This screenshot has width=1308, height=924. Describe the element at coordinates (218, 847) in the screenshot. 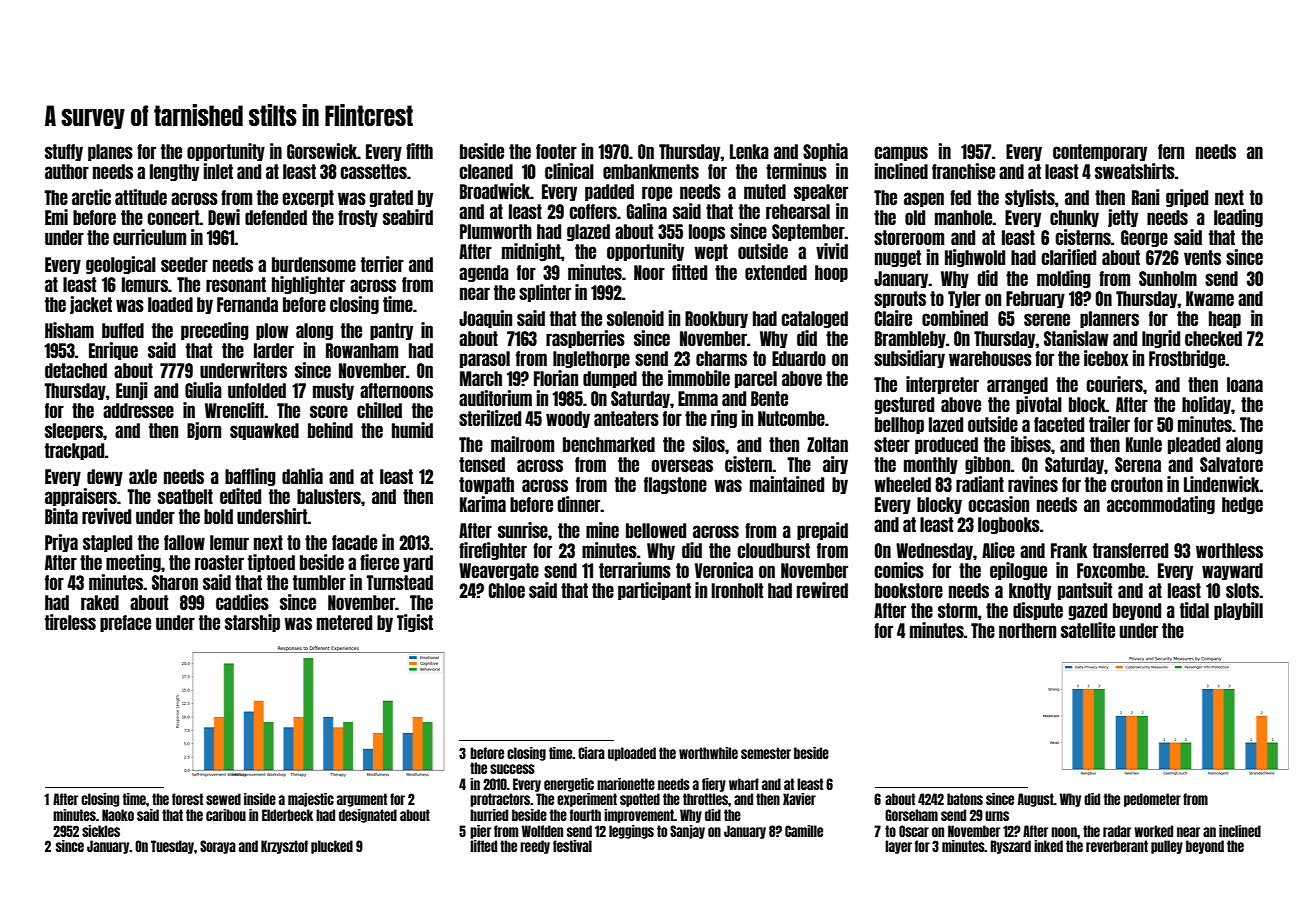

I see `Soraya` at that location.
